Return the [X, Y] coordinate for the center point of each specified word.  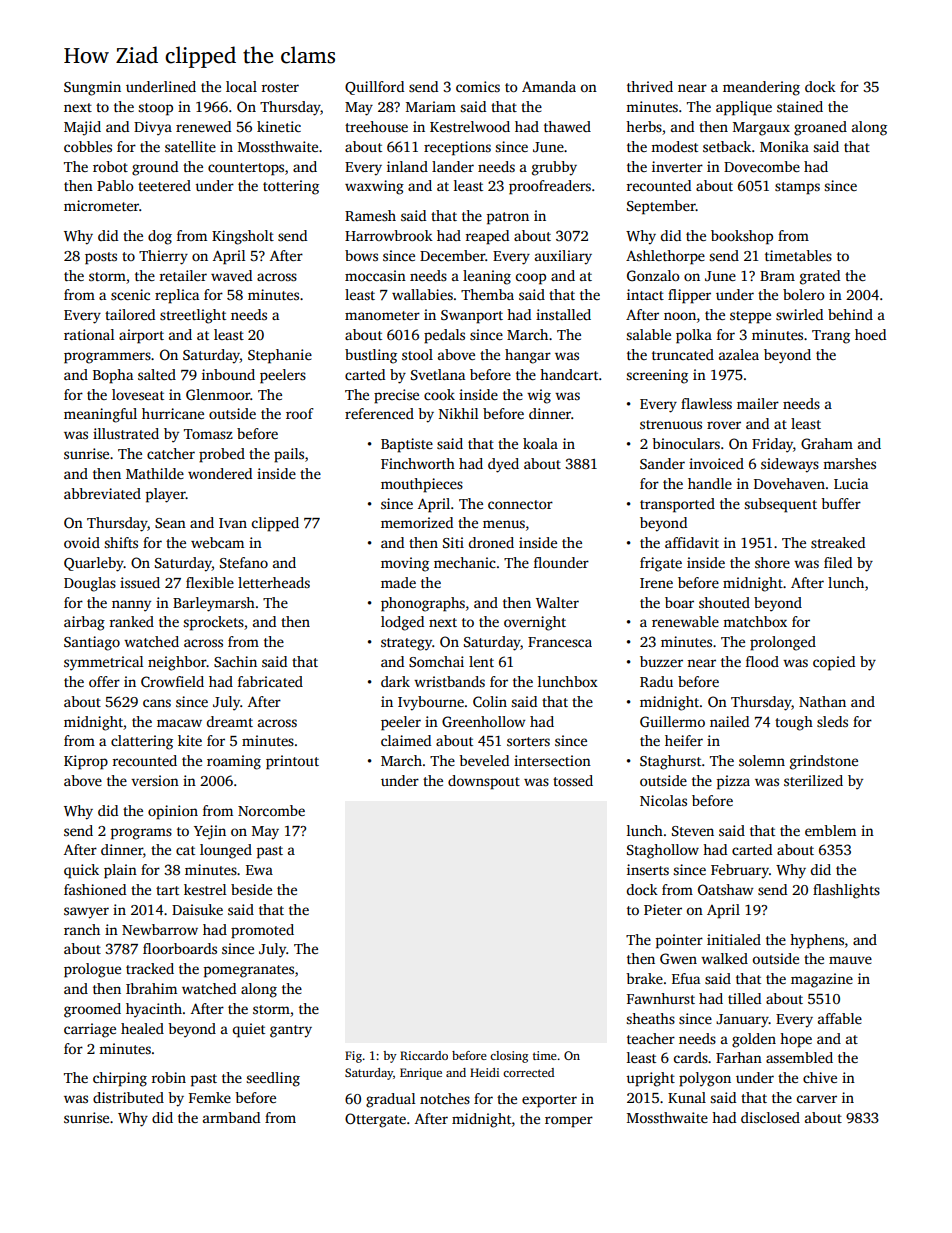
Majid [82, 128]
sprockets [213, 623]
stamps [797, 188]
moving [405, 564]
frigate [661, 564]
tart [167, 890]
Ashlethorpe [665, 257]
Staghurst [670, 762]
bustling [371, 356]
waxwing [374, 187]
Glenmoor [218, 394]
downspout [484, 782]
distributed [128, 1097]
